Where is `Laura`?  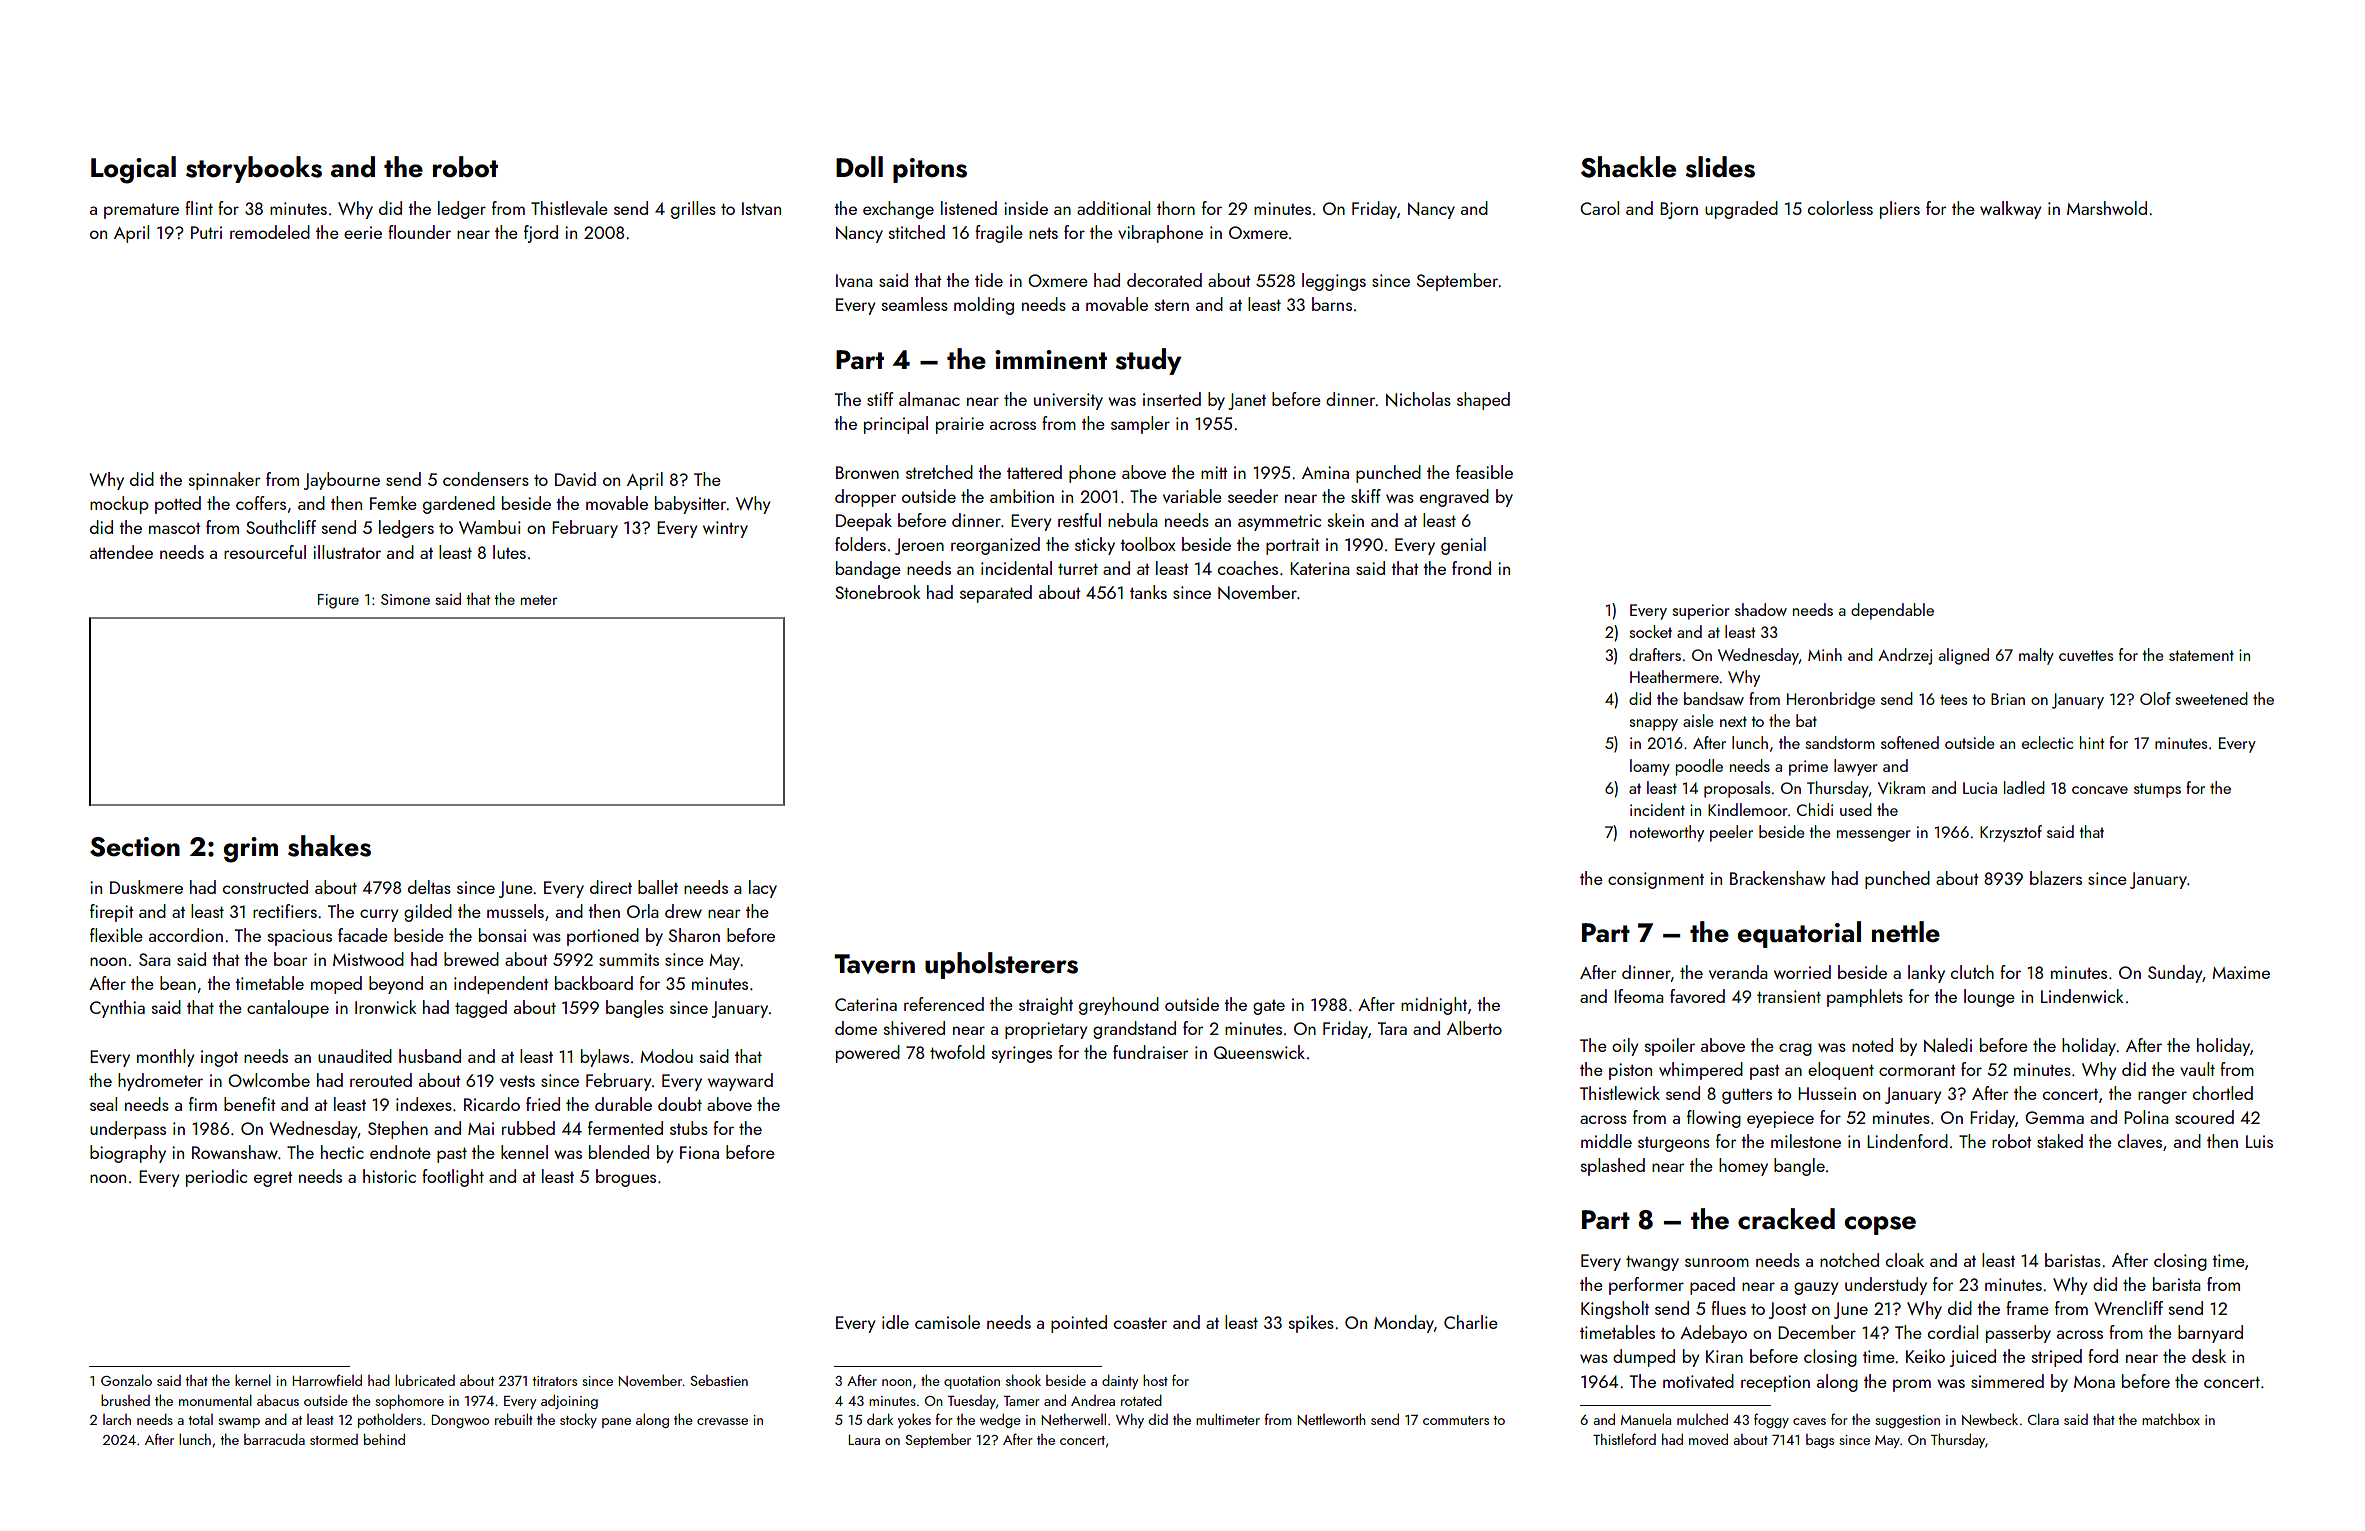 Laura is located at coordinates (864, 1440).
